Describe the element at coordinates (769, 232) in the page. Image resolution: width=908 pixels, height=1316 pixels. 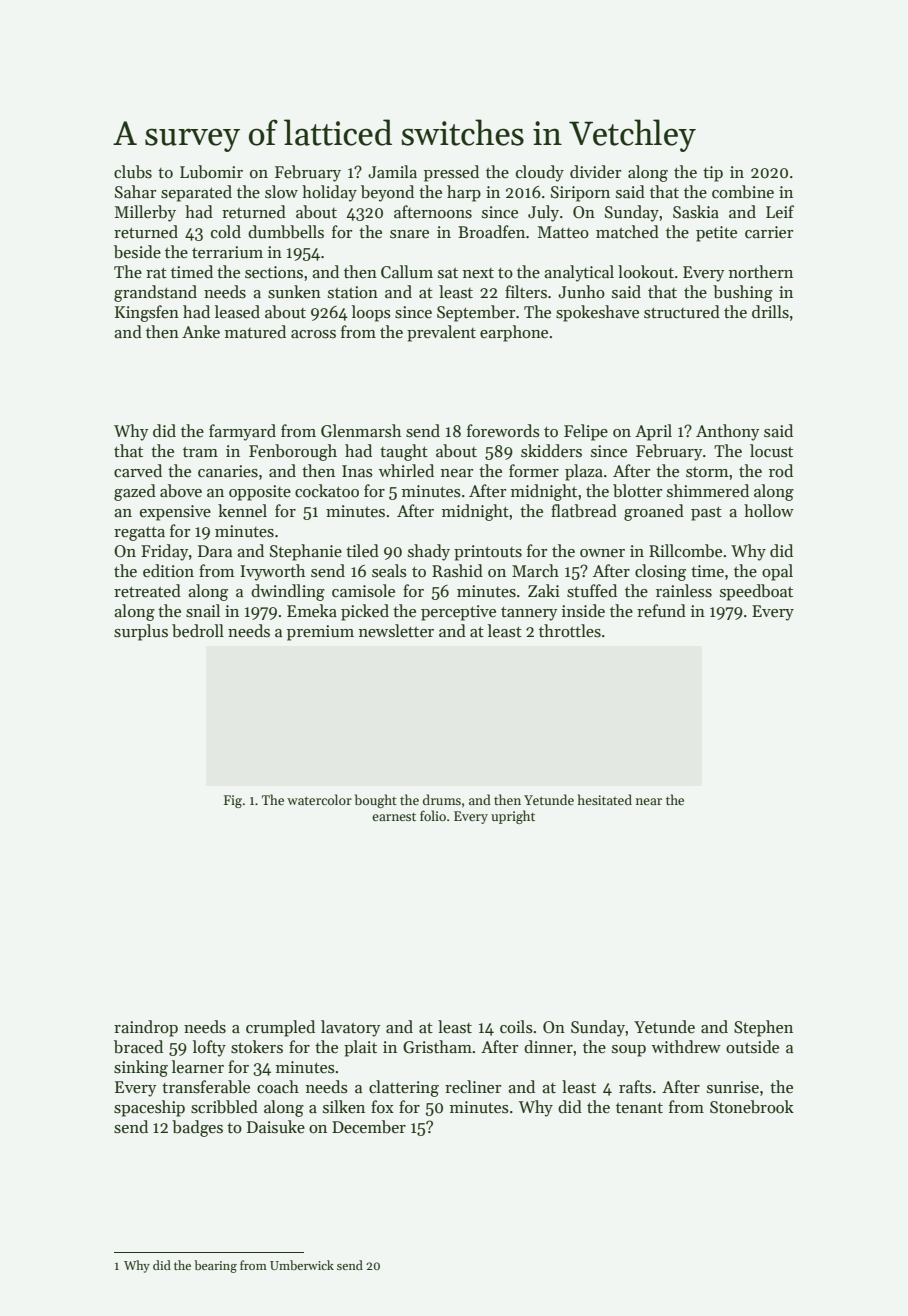
I see `carrier` at that location.
